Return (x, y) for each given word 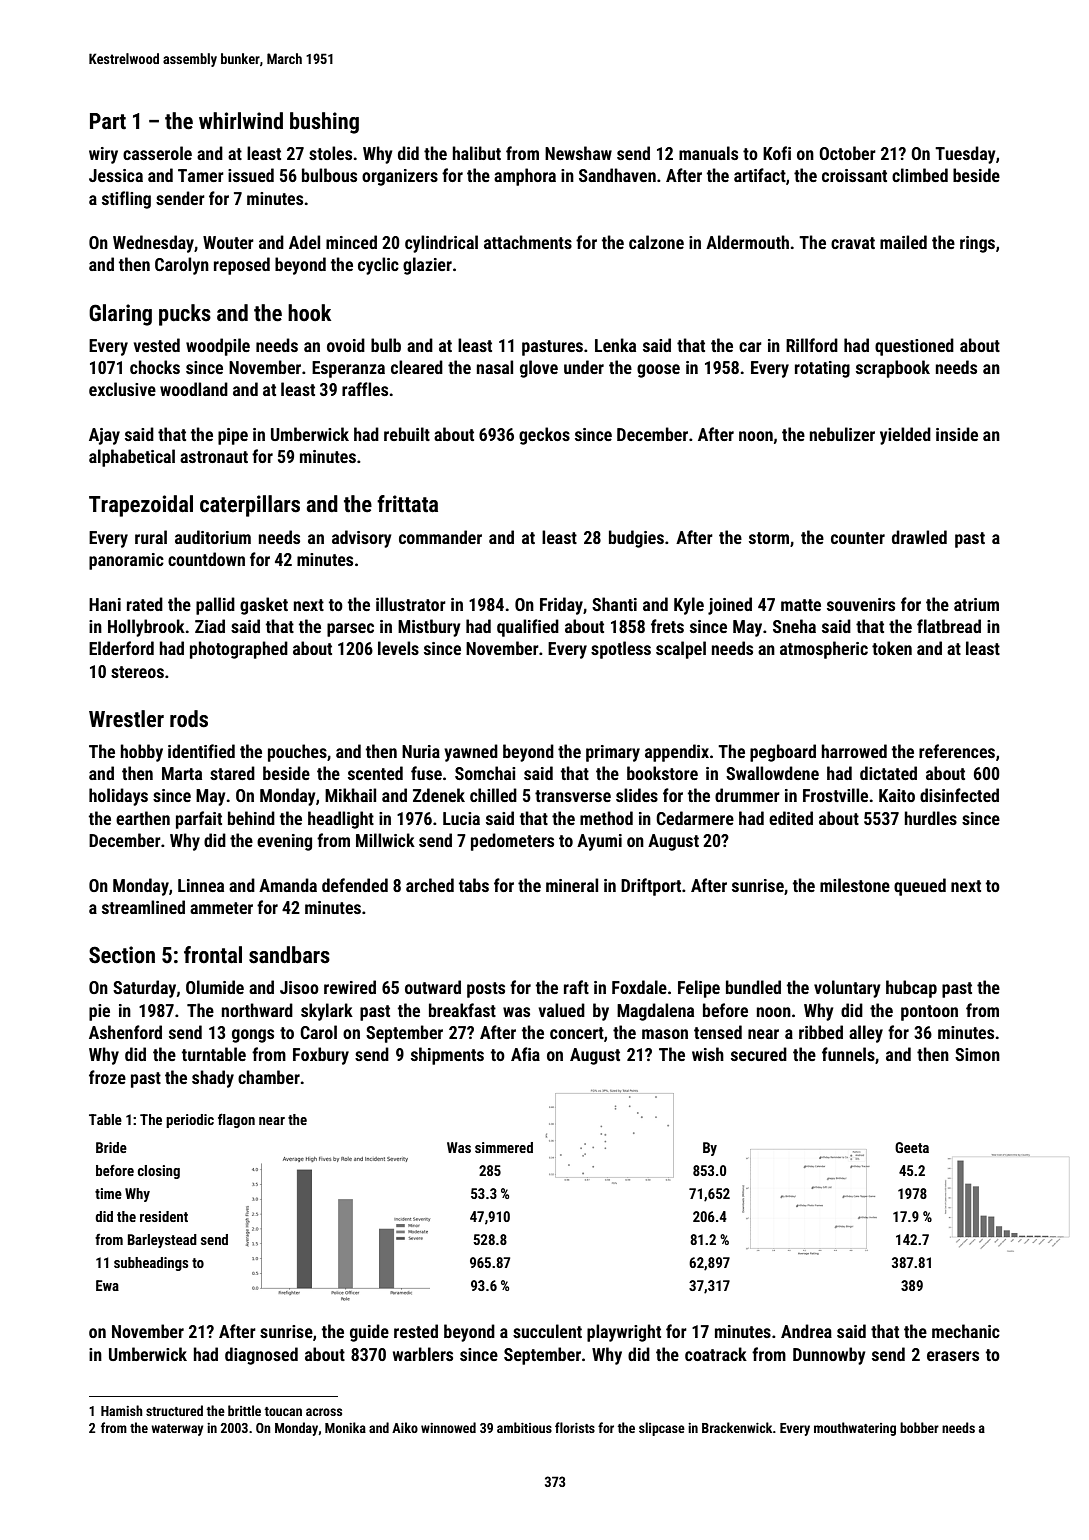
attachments (528, 242)
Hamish (122, 1410)
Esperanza (348, 369)
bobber (919, 1427)
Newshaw (578, 153)
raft (576, 987)
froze (107, 1077)
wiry (103, 155)
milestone (855, 885)
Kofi (777, 153)
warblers (423, 1354)
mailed (903, 242)
